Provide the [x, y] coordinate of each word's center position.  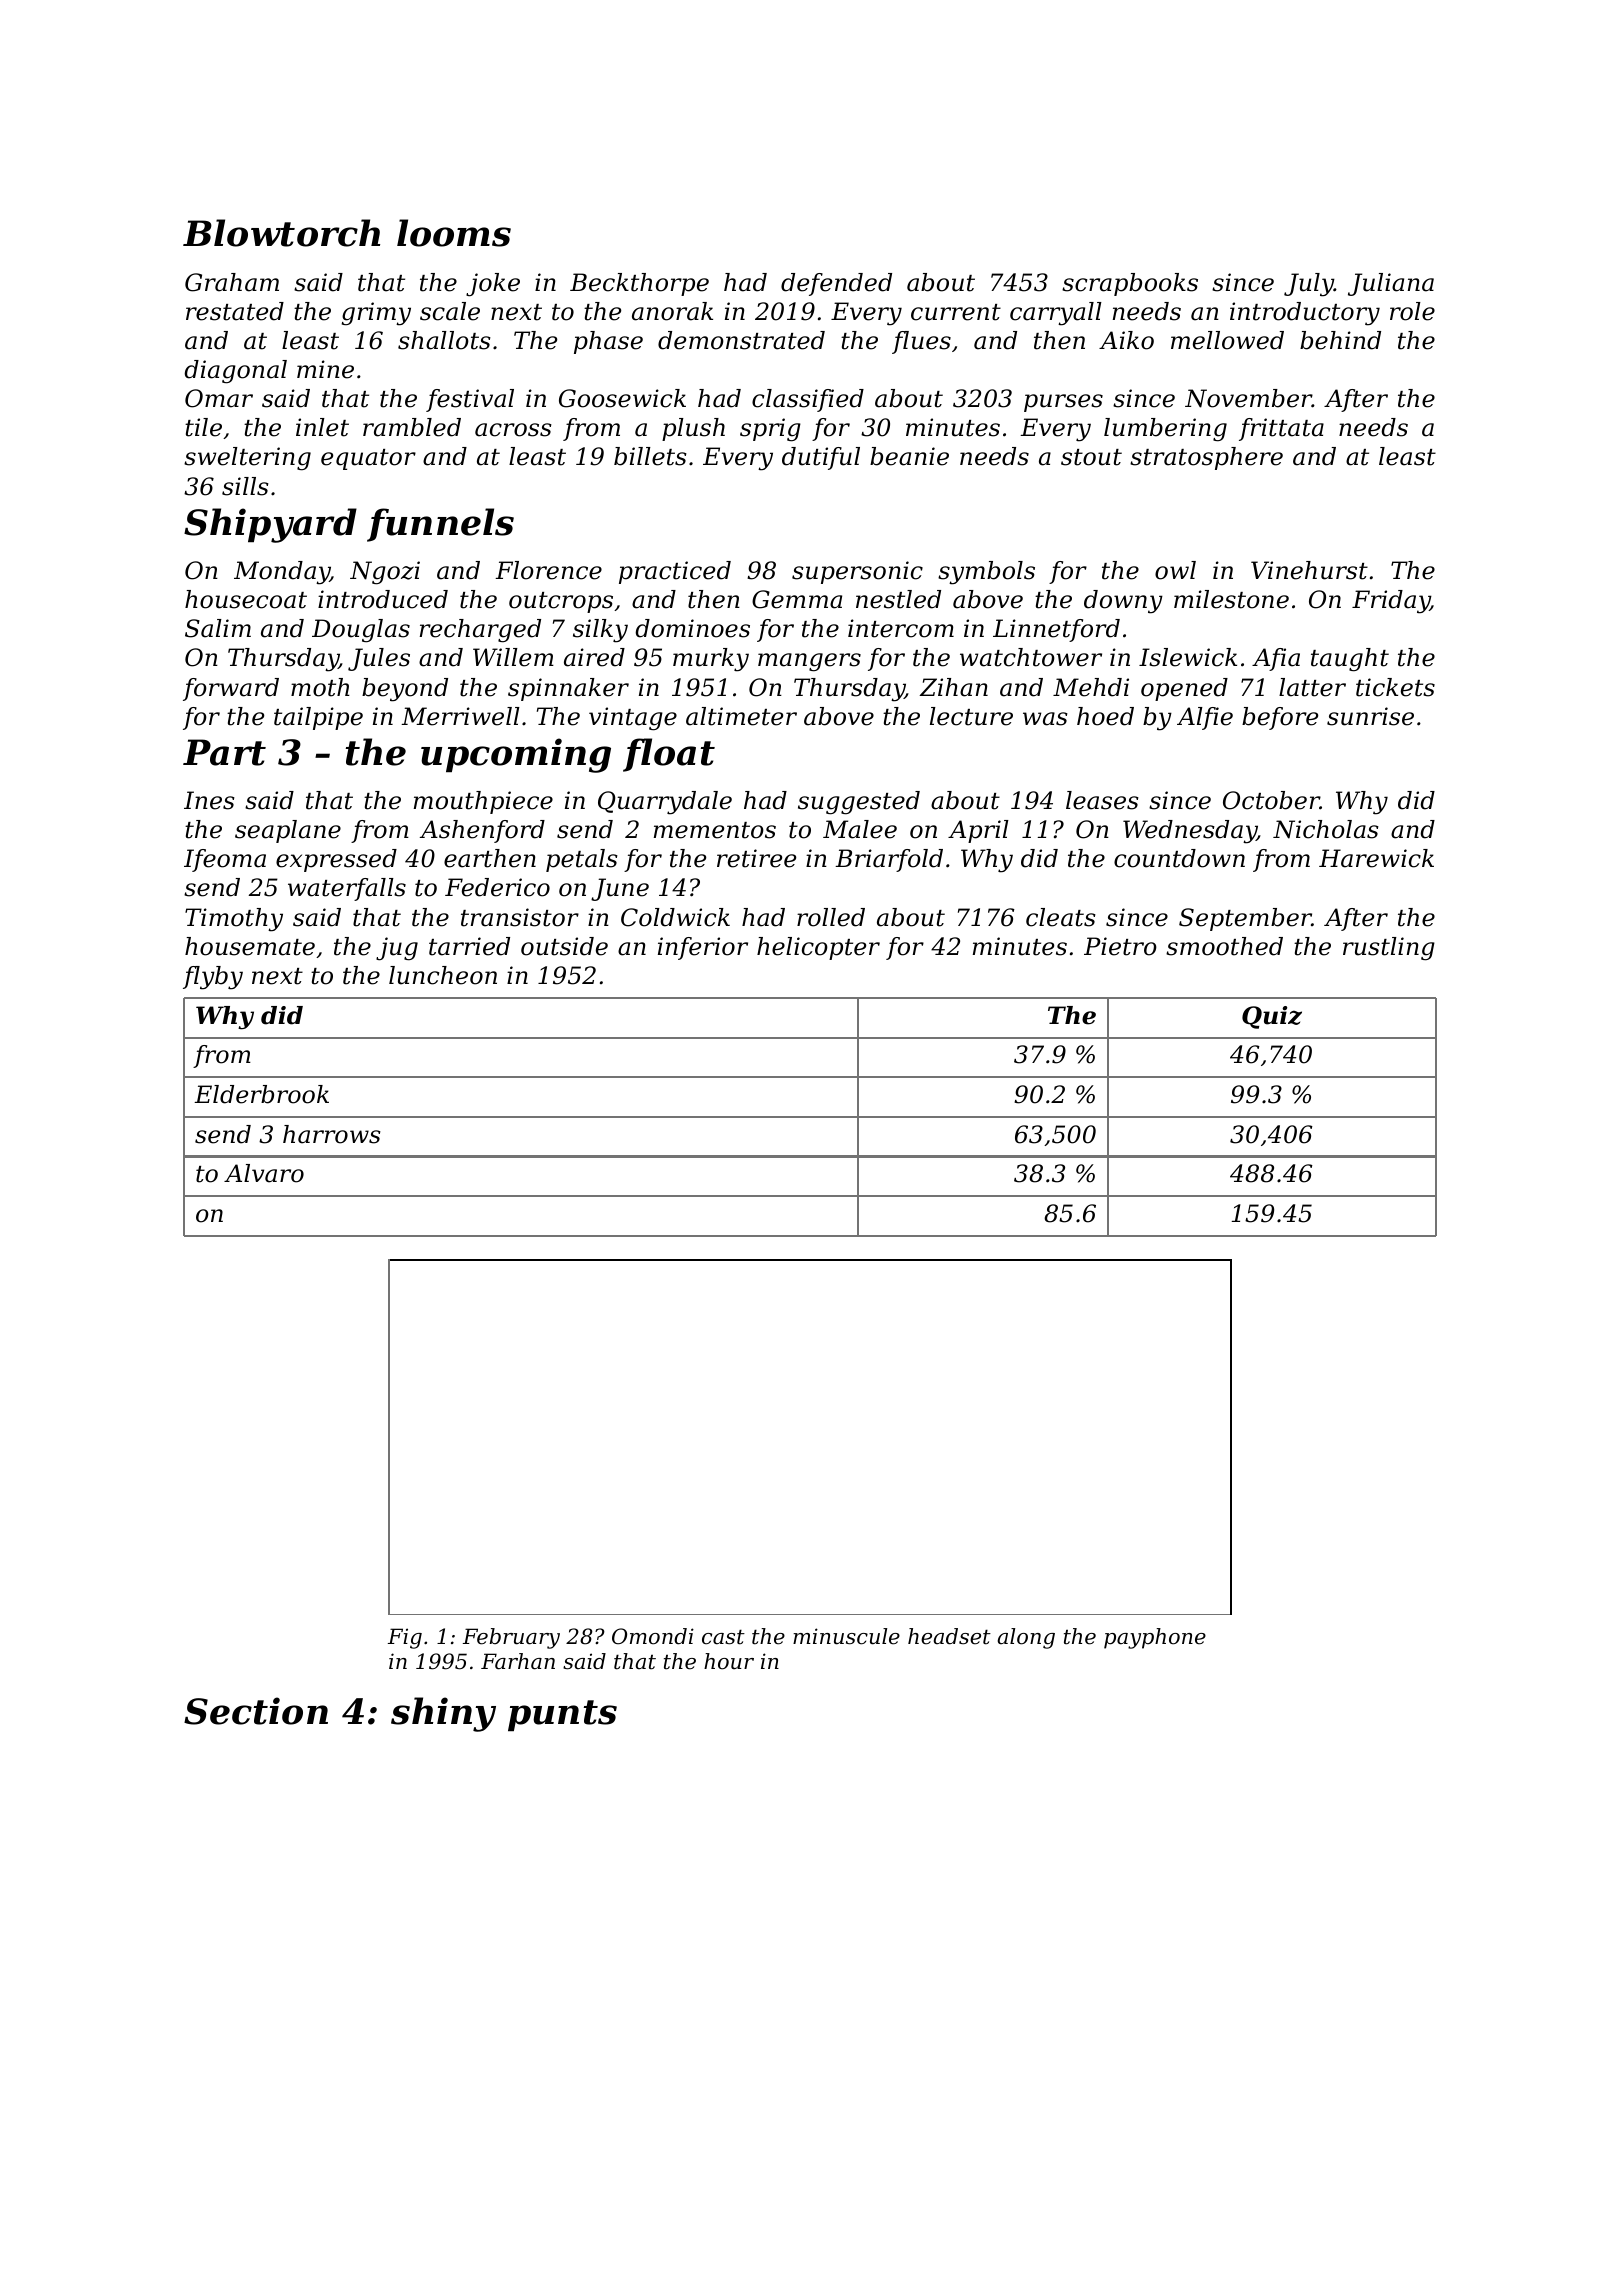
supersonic [857, 572]
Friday [1391, 602]
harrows [332, 1134]
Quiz [1272, 1017]
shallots [444, 340]
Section [256, 1711]
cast [723, 1637]
